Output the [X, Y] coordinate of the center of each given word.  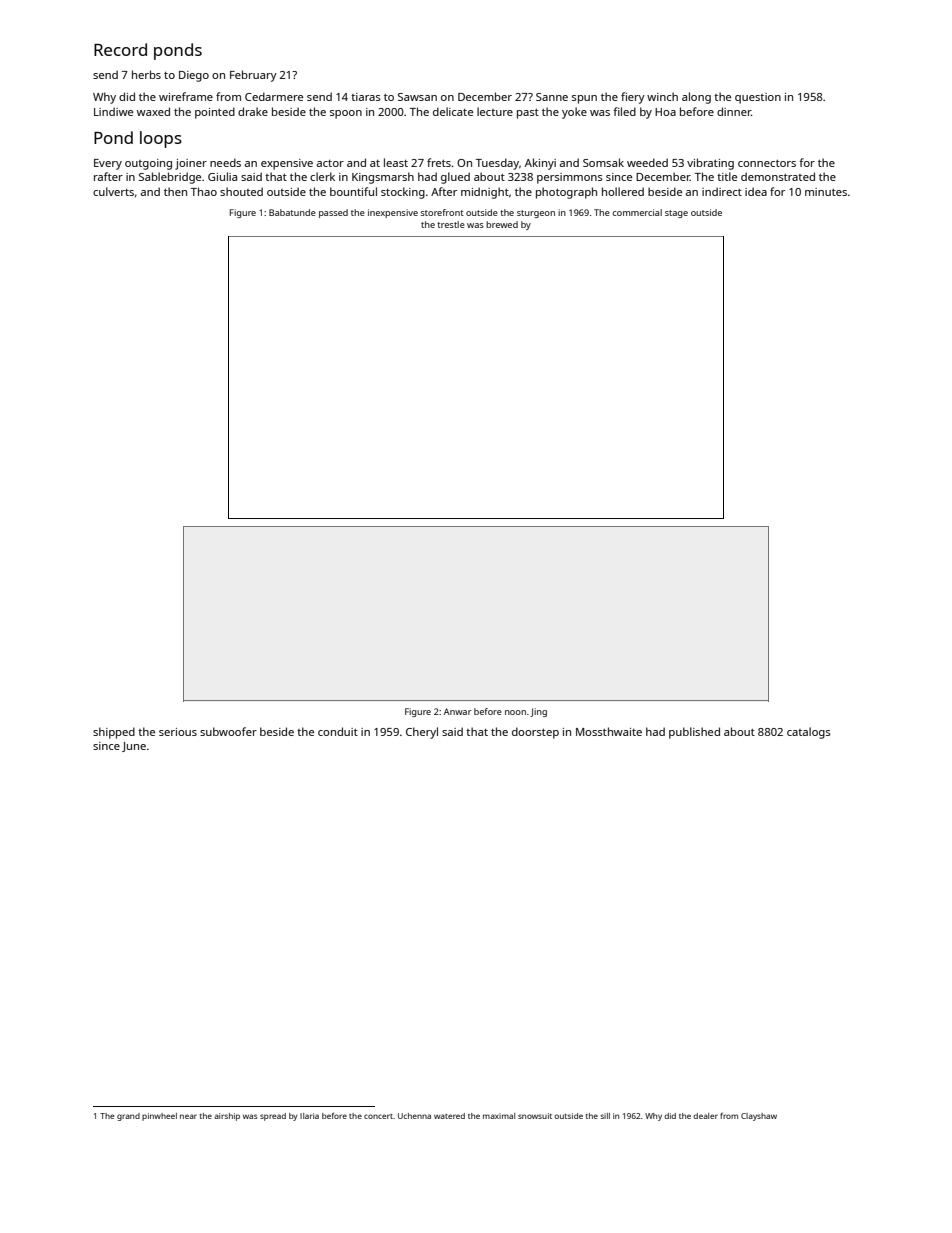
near [188, 1116]
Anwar [457, 711]
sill [605, 1116]
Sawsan [417, 97]
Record [120, 49]
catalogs [809, 733]
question [758, 98]
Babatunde [292, 212]
